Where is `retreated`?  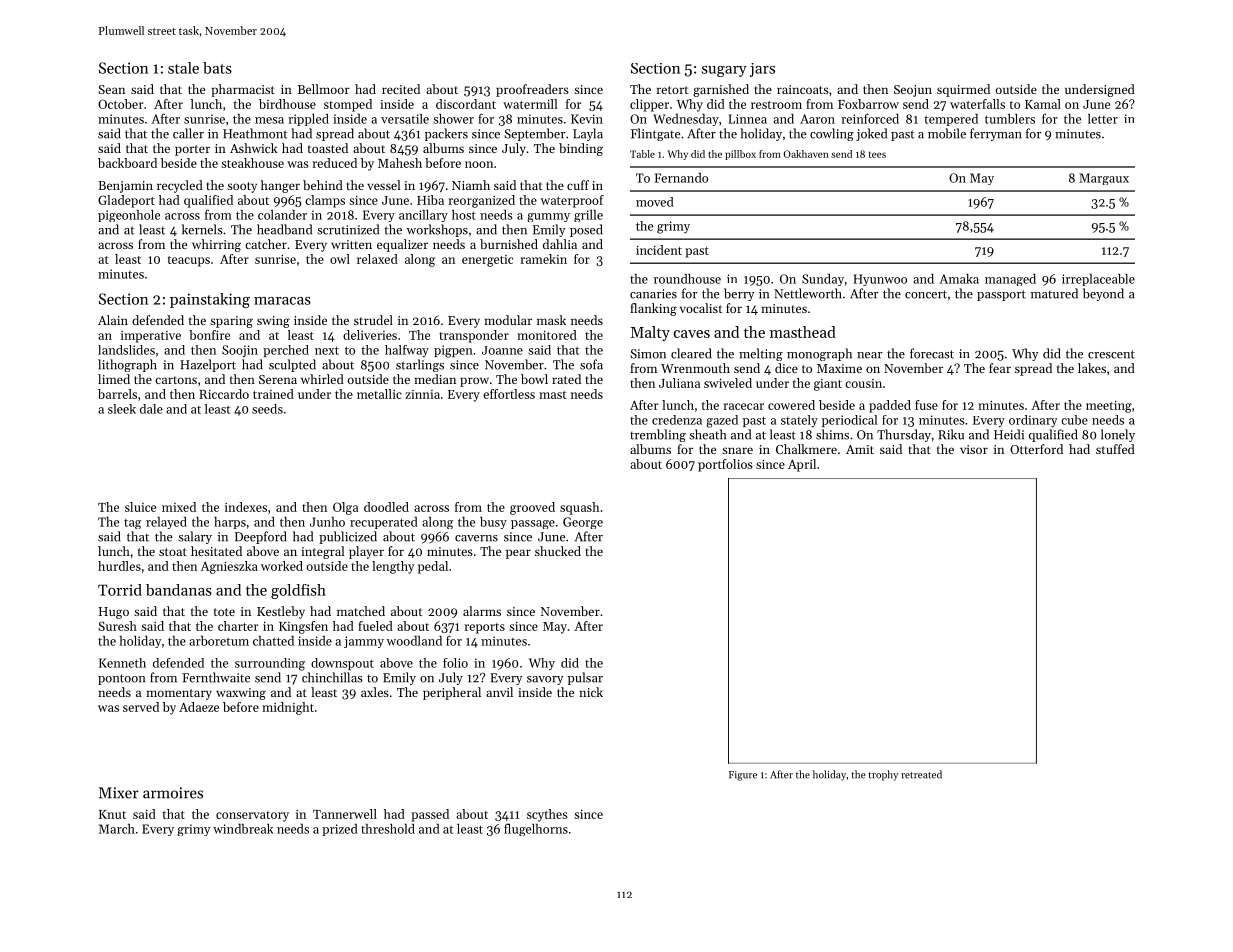 retreated is located at coordinates (921, 774).
